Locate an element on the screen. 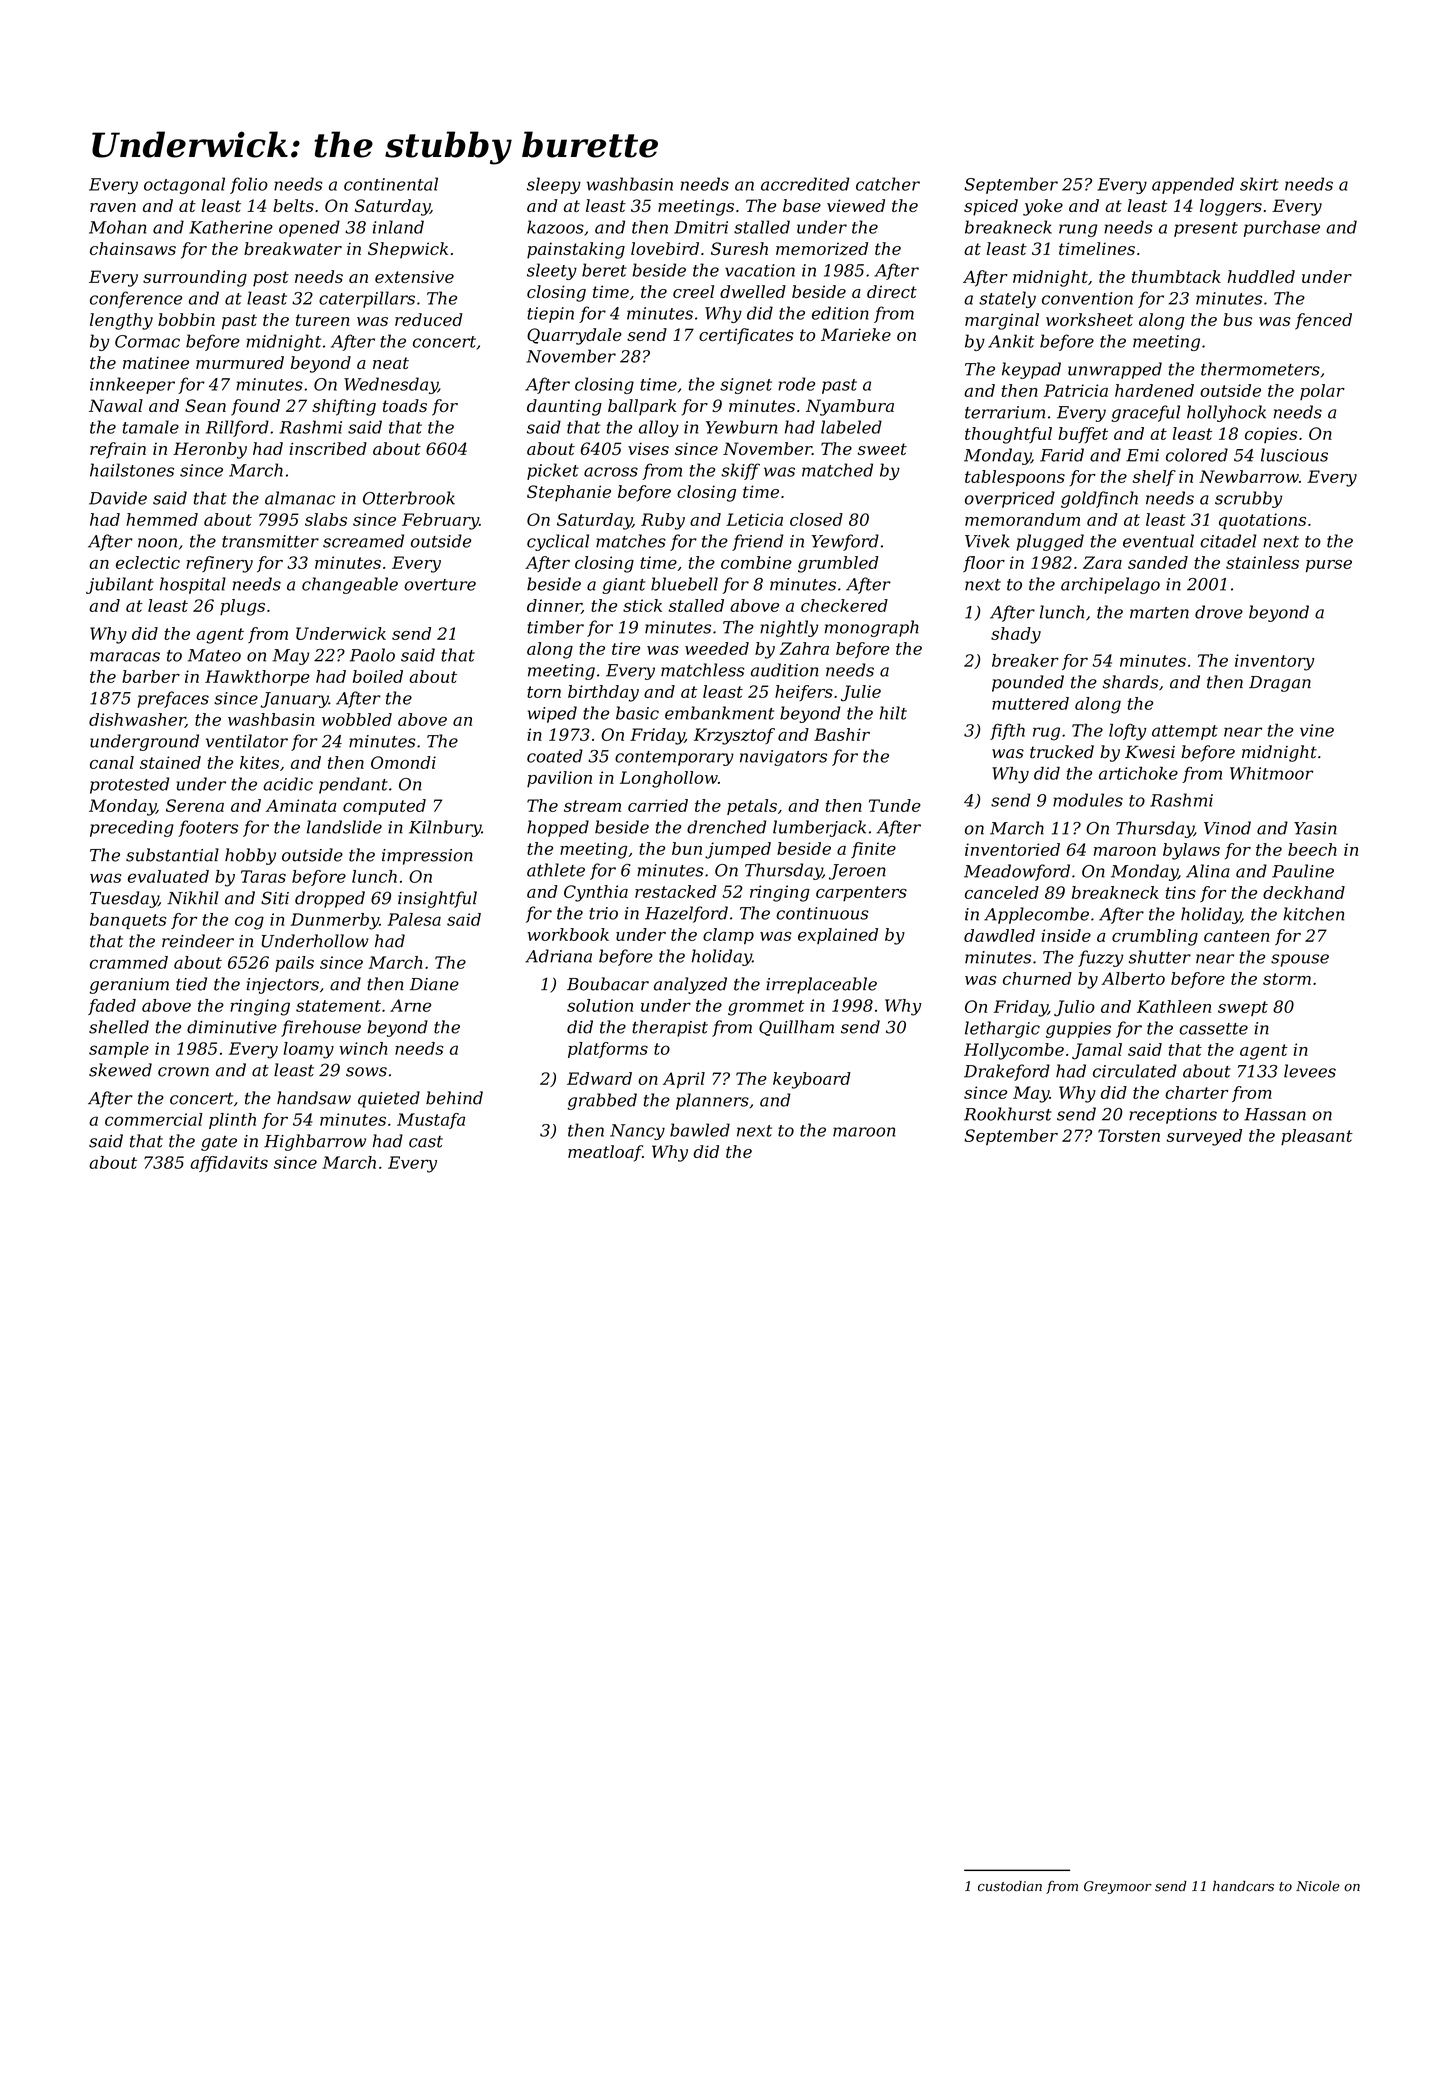 This screenshot has height=2100, width=1450. storm is located at coordinates (1287, 979).
